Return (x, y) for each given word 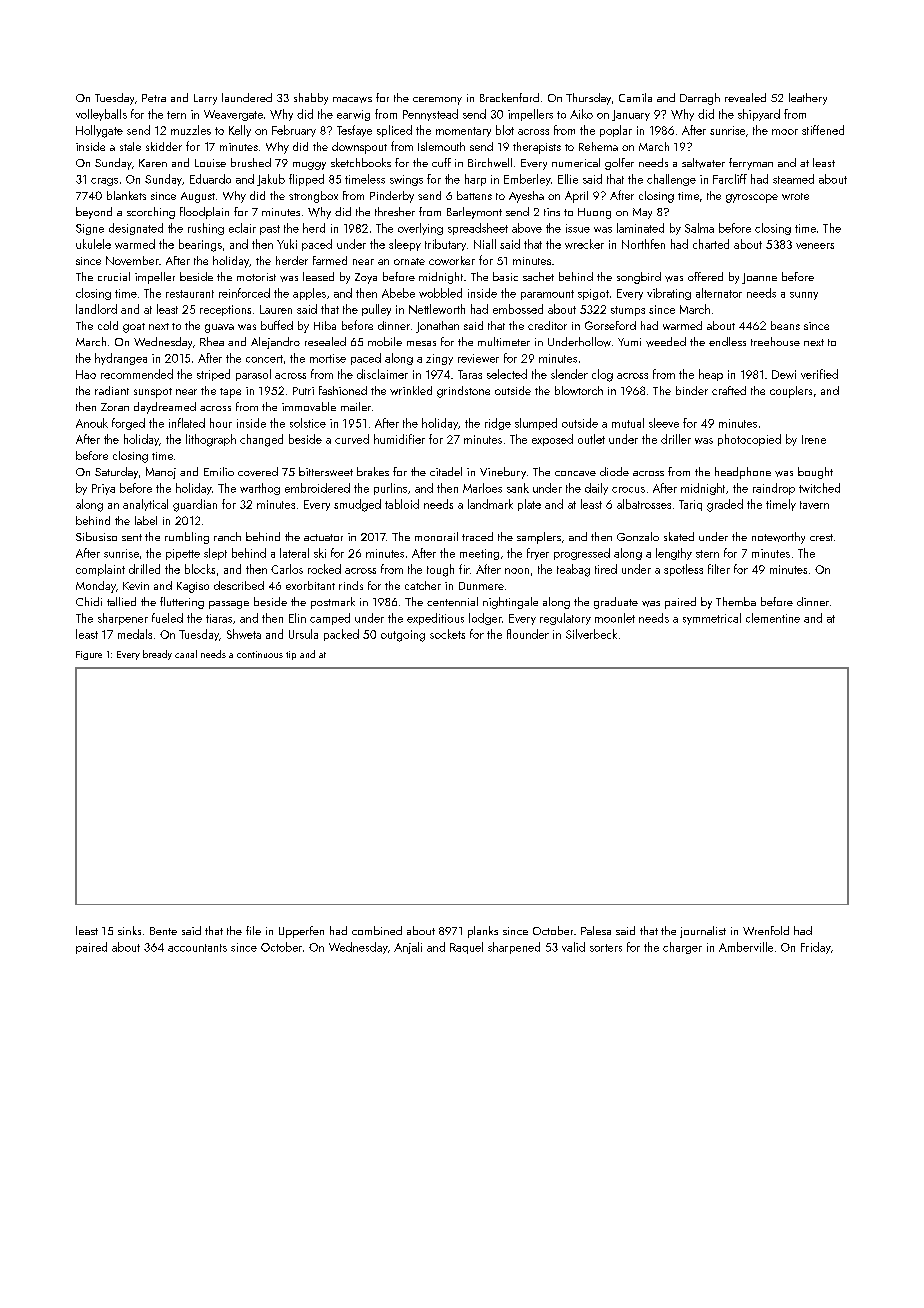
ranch (227, 536)
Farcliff (730, 179)
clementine (773, 618)
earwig (353, 115)
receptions (225, 310)
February (294, 131)
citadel (446, 471)
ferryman (751, 164)
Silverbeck (591, 634)
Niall (485, 244)
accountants (197, 948)
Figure (89, 655)
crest (821, 537)
